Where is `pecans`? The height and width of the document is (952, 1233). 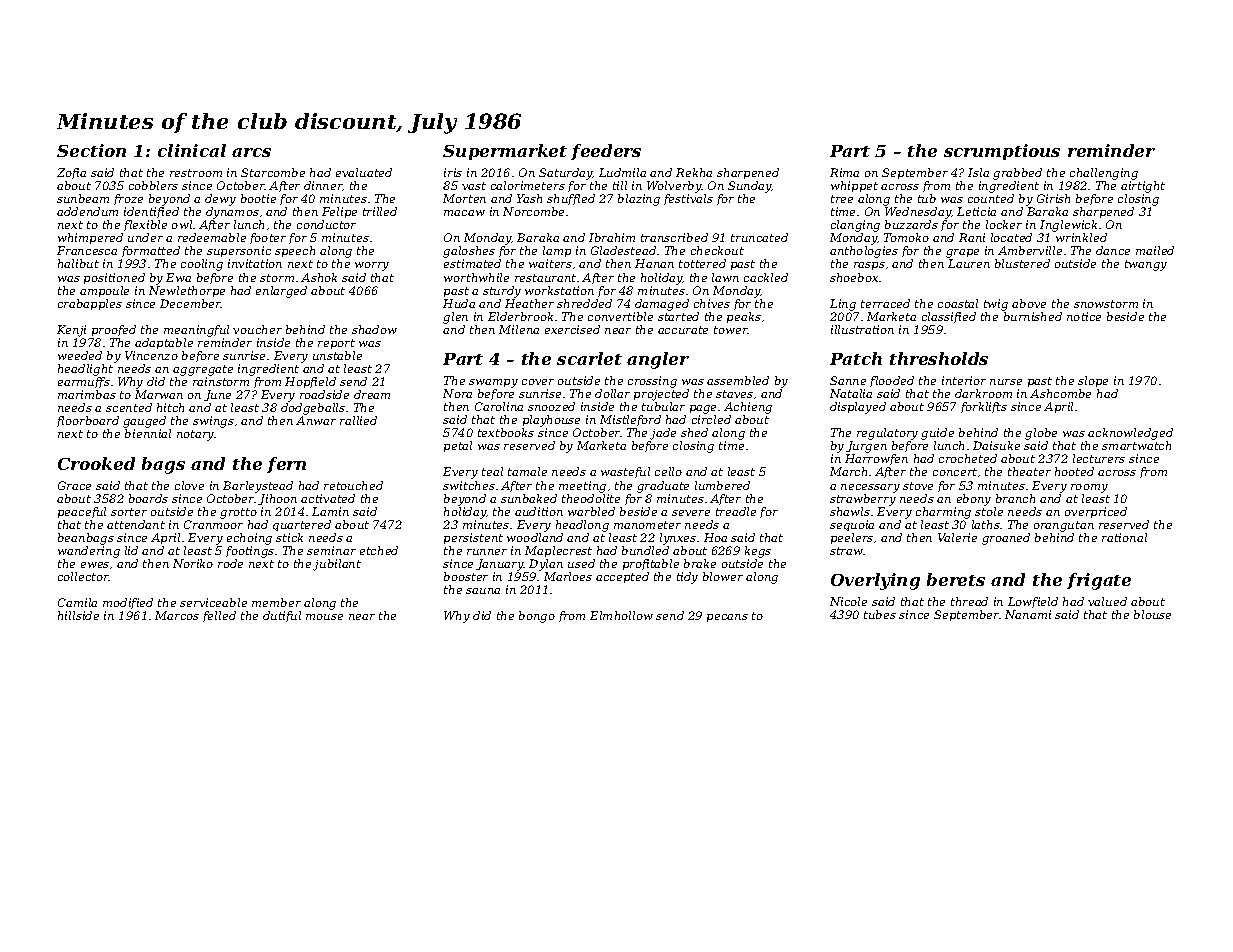
pecans is located at coordinates (727, 618).
